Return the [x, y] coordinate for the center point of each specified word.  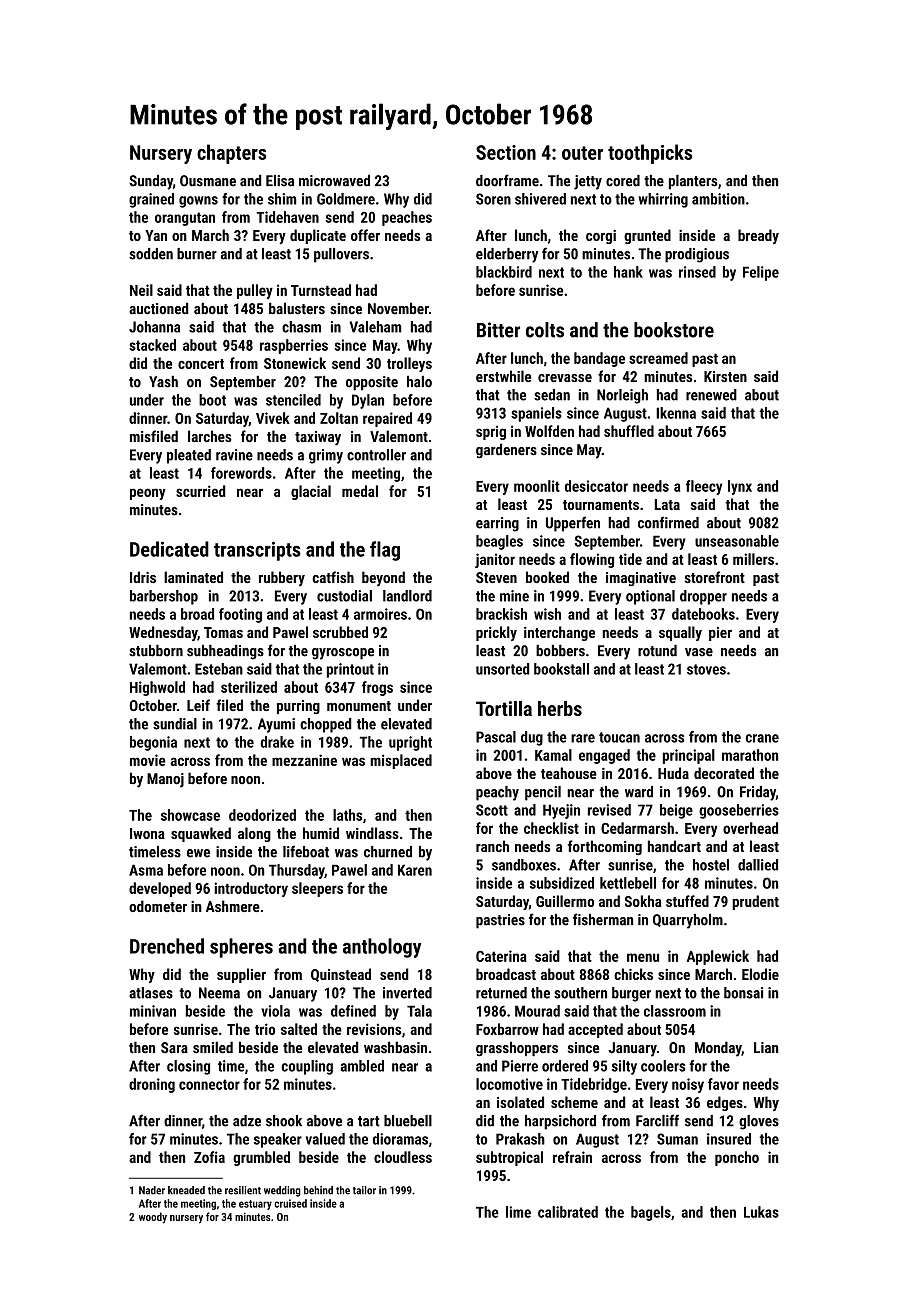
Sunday [151, 182]
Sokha [643, 901]
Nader [152, 1190]
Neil [141, 290]
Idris [143, 577]
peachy [497, 793]
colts [545, 330]
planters [693, 182]
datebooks [703, 614]
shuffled [629, 431]
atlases [151, 993]
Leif [198, 705]
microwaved [334, 181]
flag [385, 551]
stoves [706, 669]
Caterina [501, 956]
